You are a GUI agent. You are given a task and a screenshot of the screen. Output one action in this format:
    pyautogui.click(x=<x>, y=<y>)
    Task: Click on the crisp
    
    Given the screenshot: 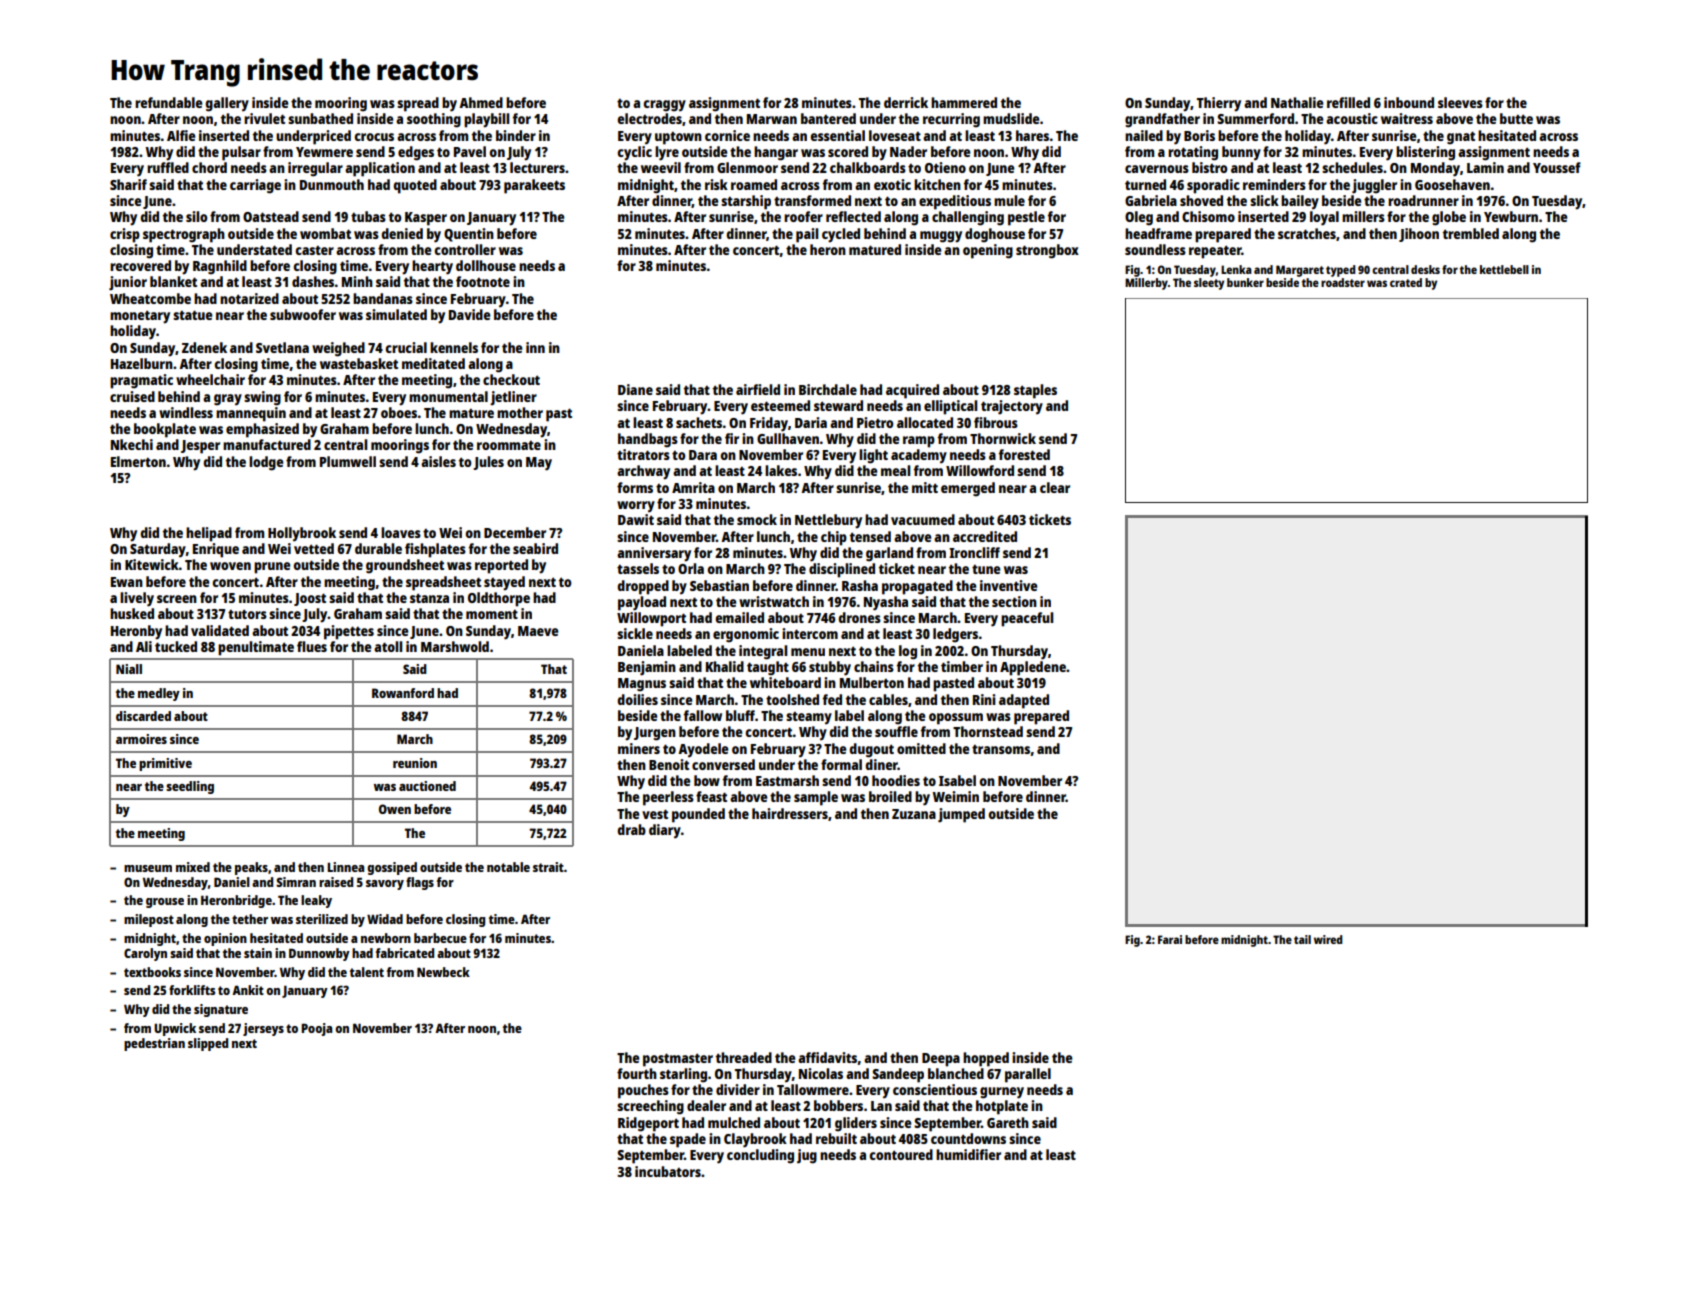 What is the action you would take?
    pyautogui.click(x=125, y=235)
